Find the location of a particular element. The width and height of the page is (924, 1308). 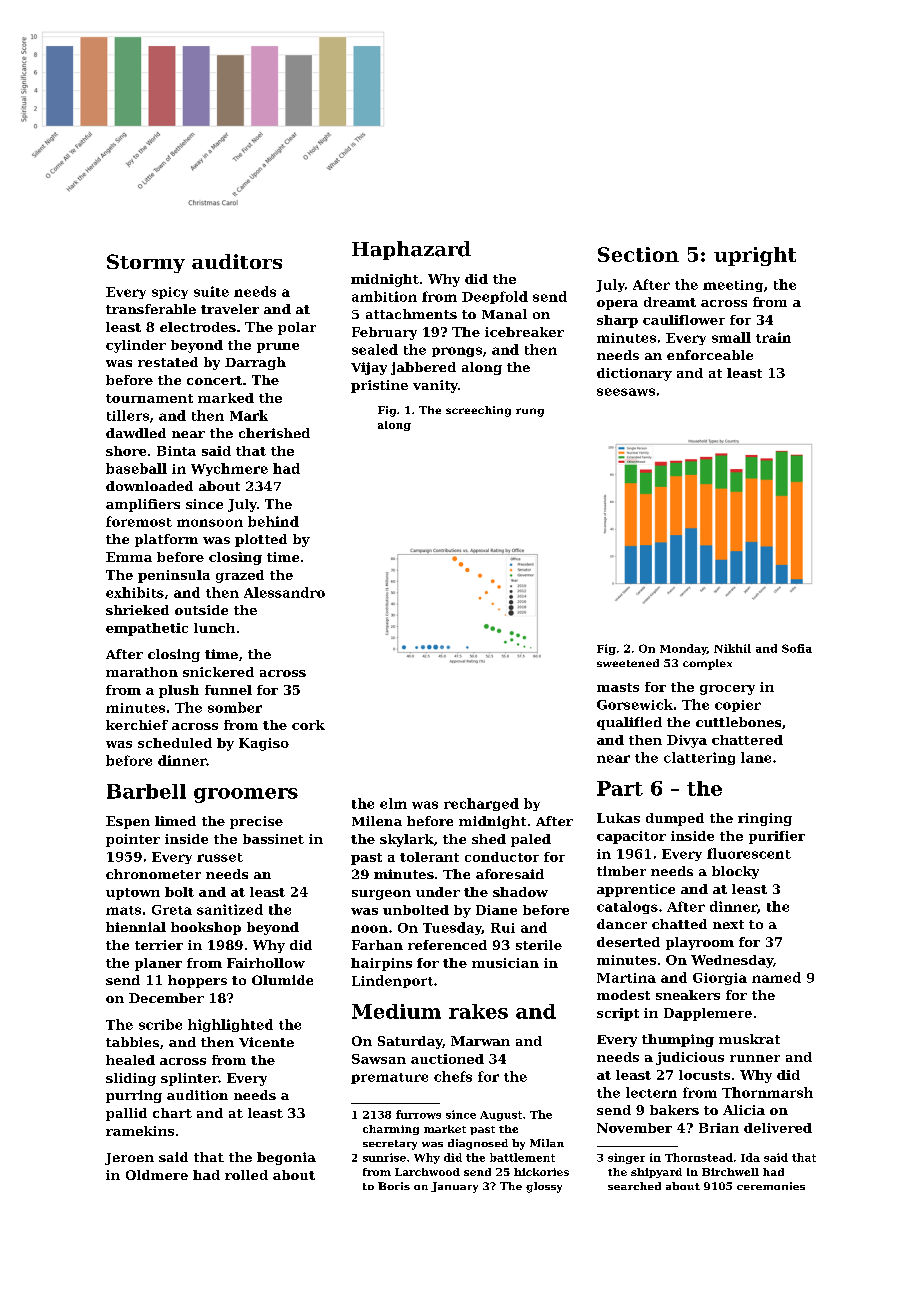

Vicente is located at coordinates (266, 1042).
